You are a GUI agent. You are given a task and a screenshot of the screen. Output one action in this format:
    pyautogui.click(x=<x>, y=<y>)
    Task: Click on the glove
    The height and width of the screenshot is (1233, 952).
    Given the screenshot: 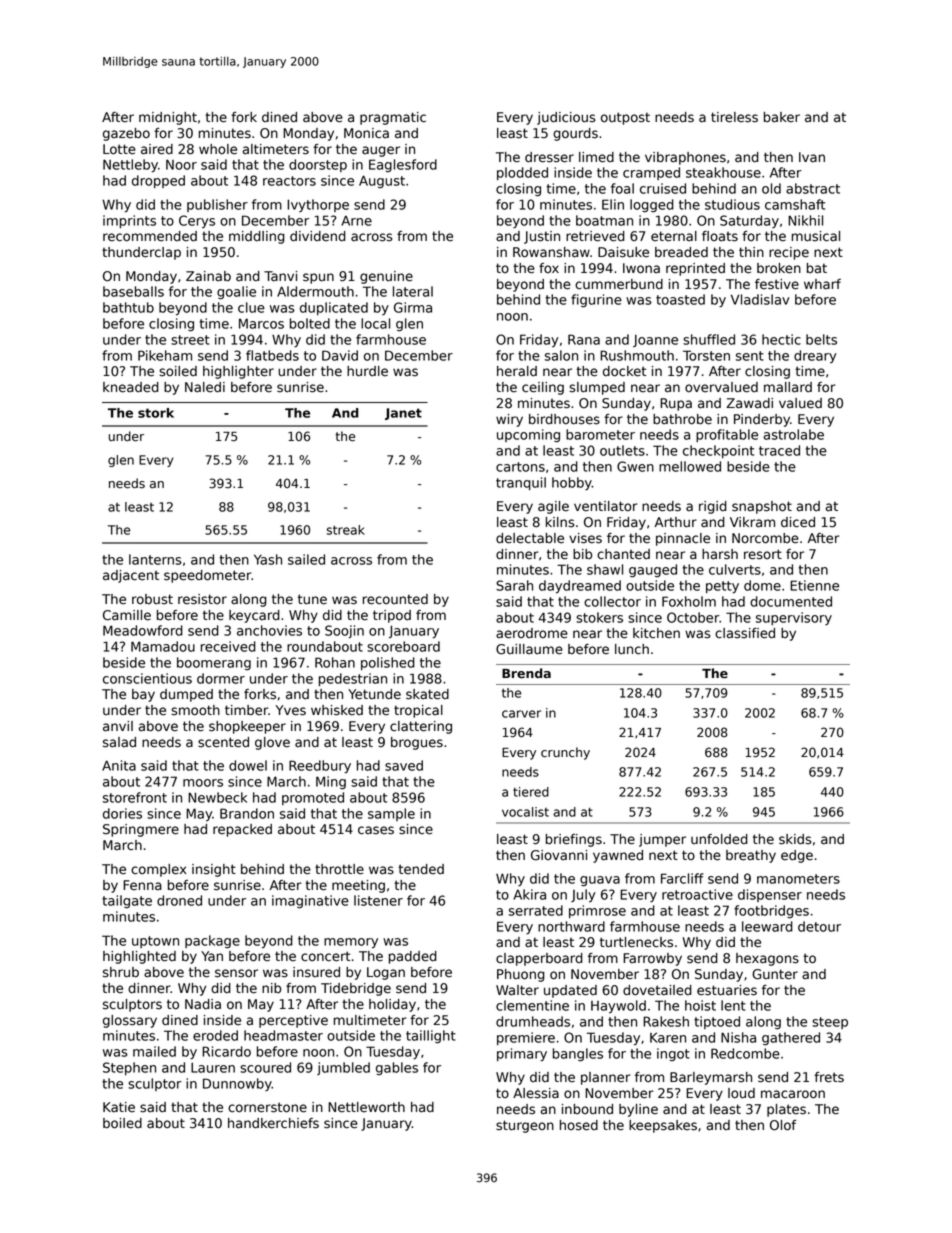 What is the action you would take?
    pyautogui.click(x=272, y=743)
